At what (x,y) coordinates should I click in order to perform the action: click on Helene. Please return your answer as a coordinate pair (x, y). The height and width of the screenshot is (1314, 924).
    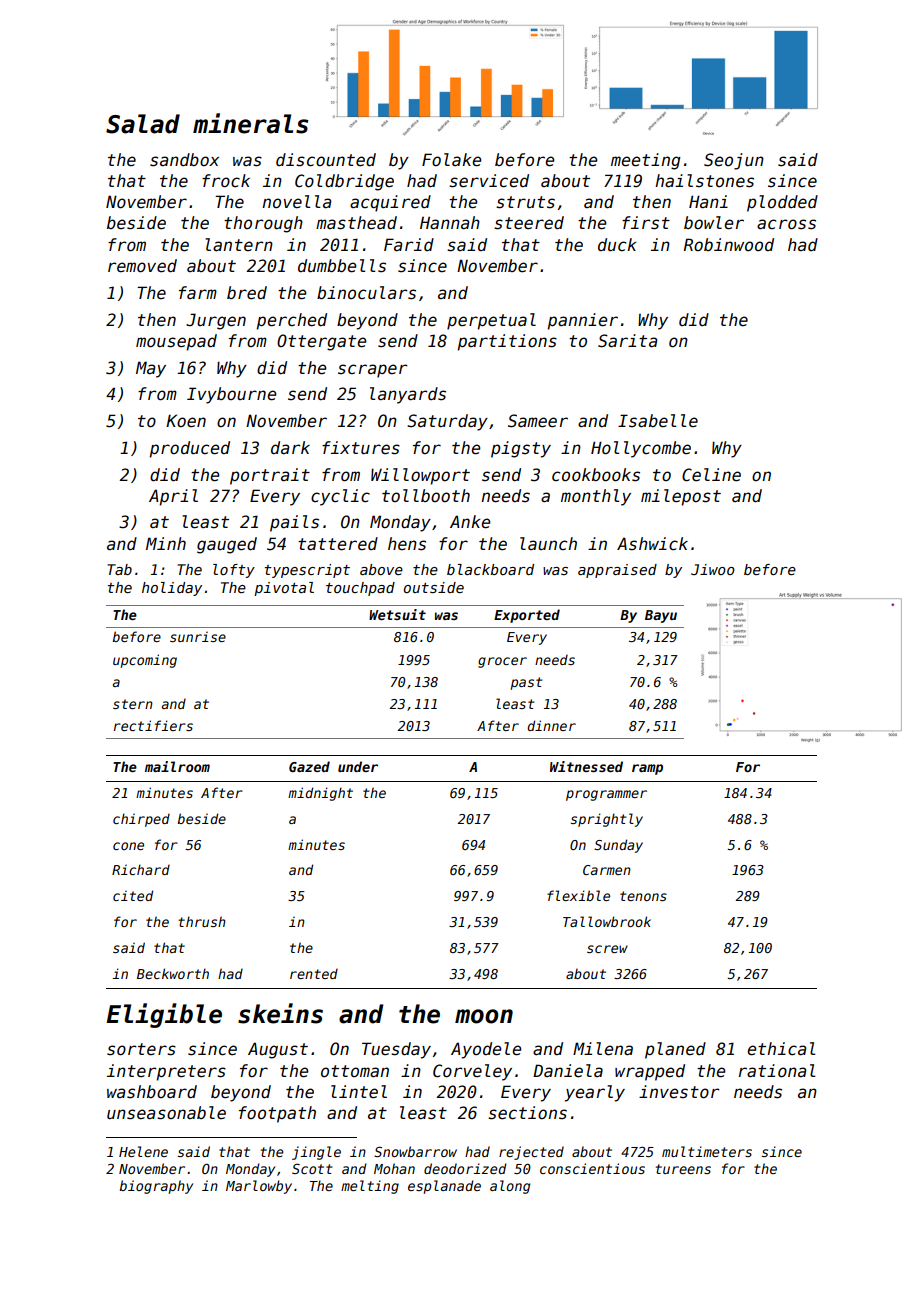
    Looking at the image, I should click on (143, 1151).
